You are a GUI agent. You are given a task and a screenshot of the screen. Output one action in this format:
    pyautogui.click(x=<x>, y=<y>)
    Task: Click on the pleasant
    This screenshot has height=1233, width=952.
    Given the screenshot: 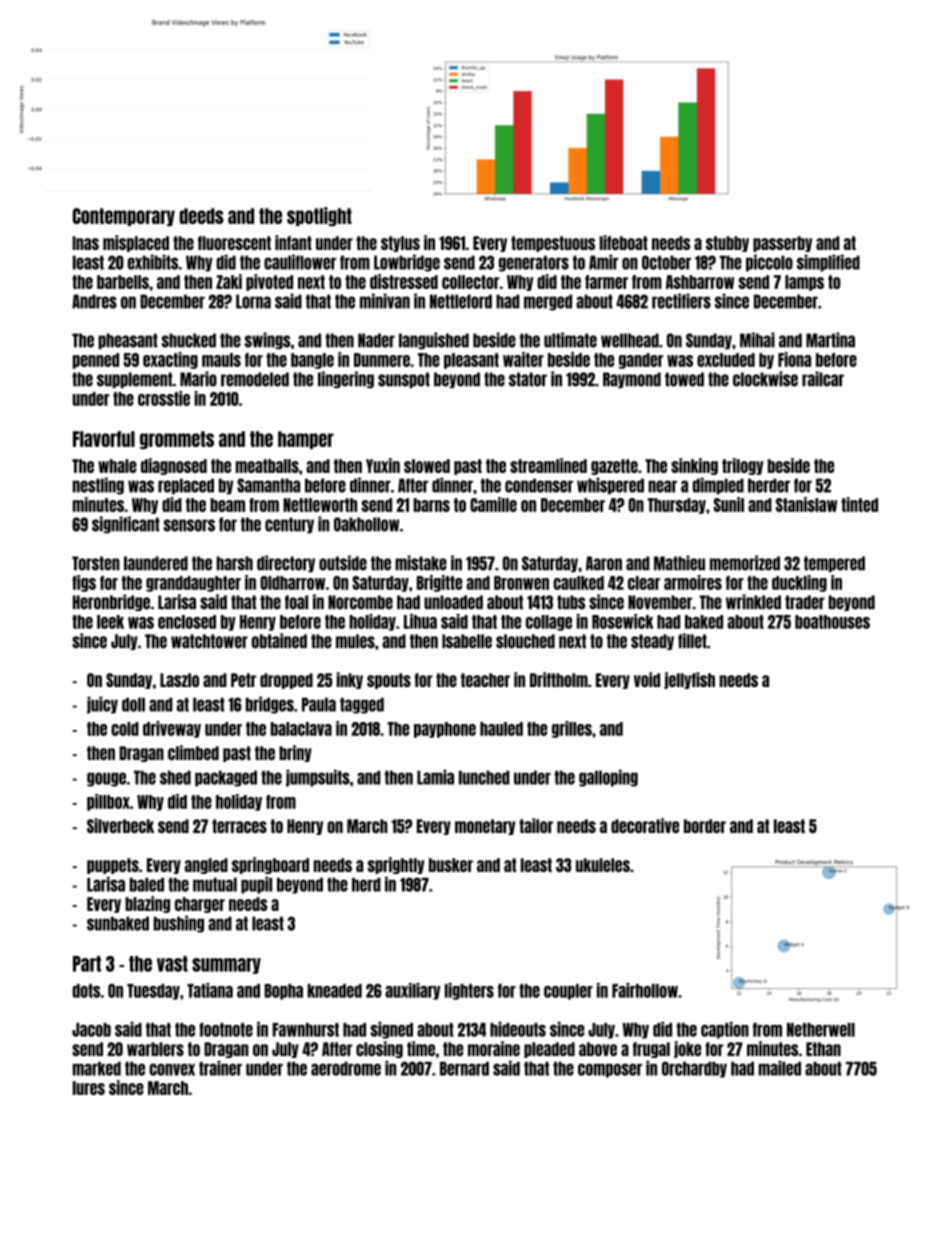 What is the action you would take?
    pyautogui.click(x=471, y=361)
